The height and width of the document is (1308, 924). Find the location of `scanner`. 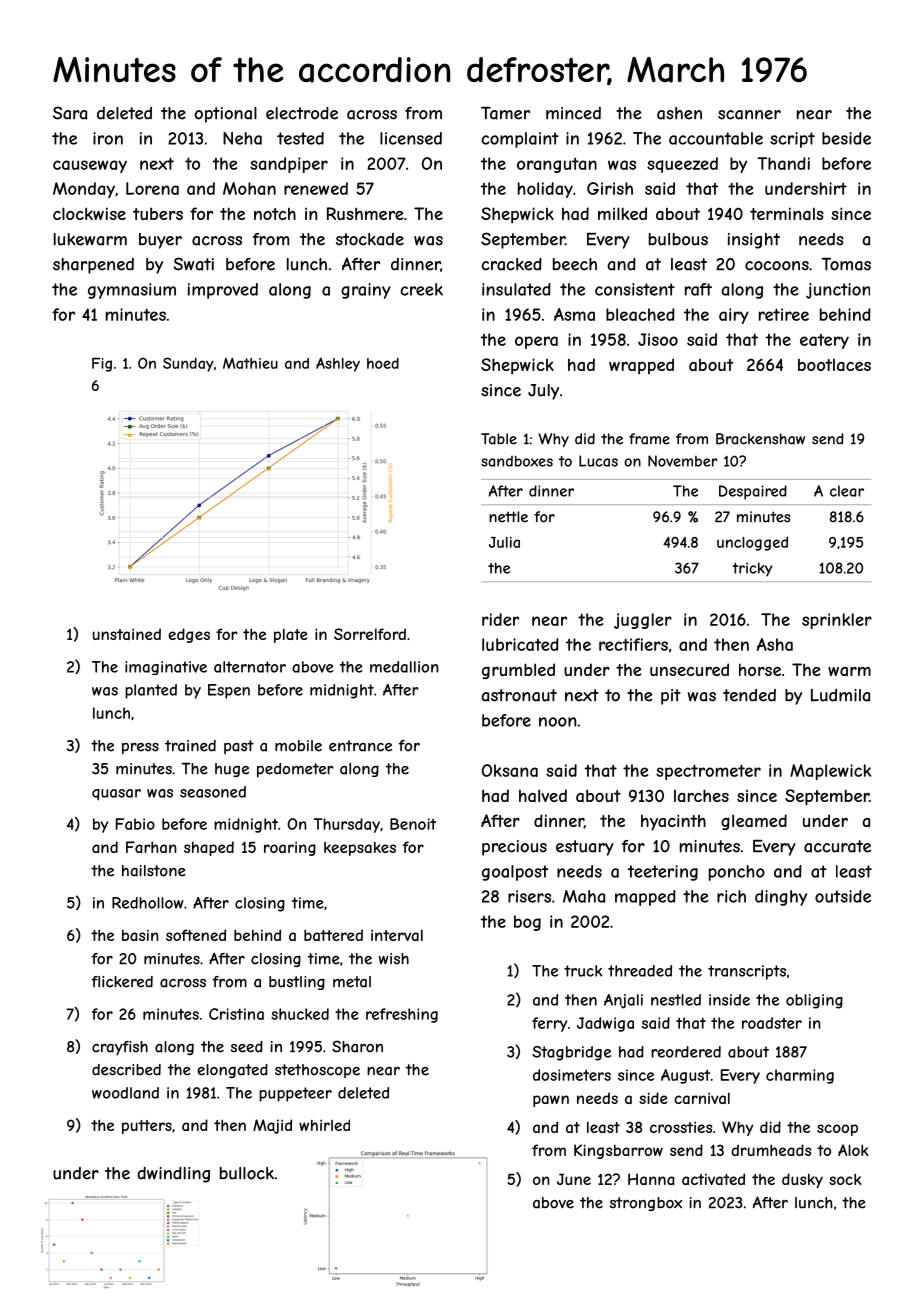

scanner is located at coordinates (749, 115).
